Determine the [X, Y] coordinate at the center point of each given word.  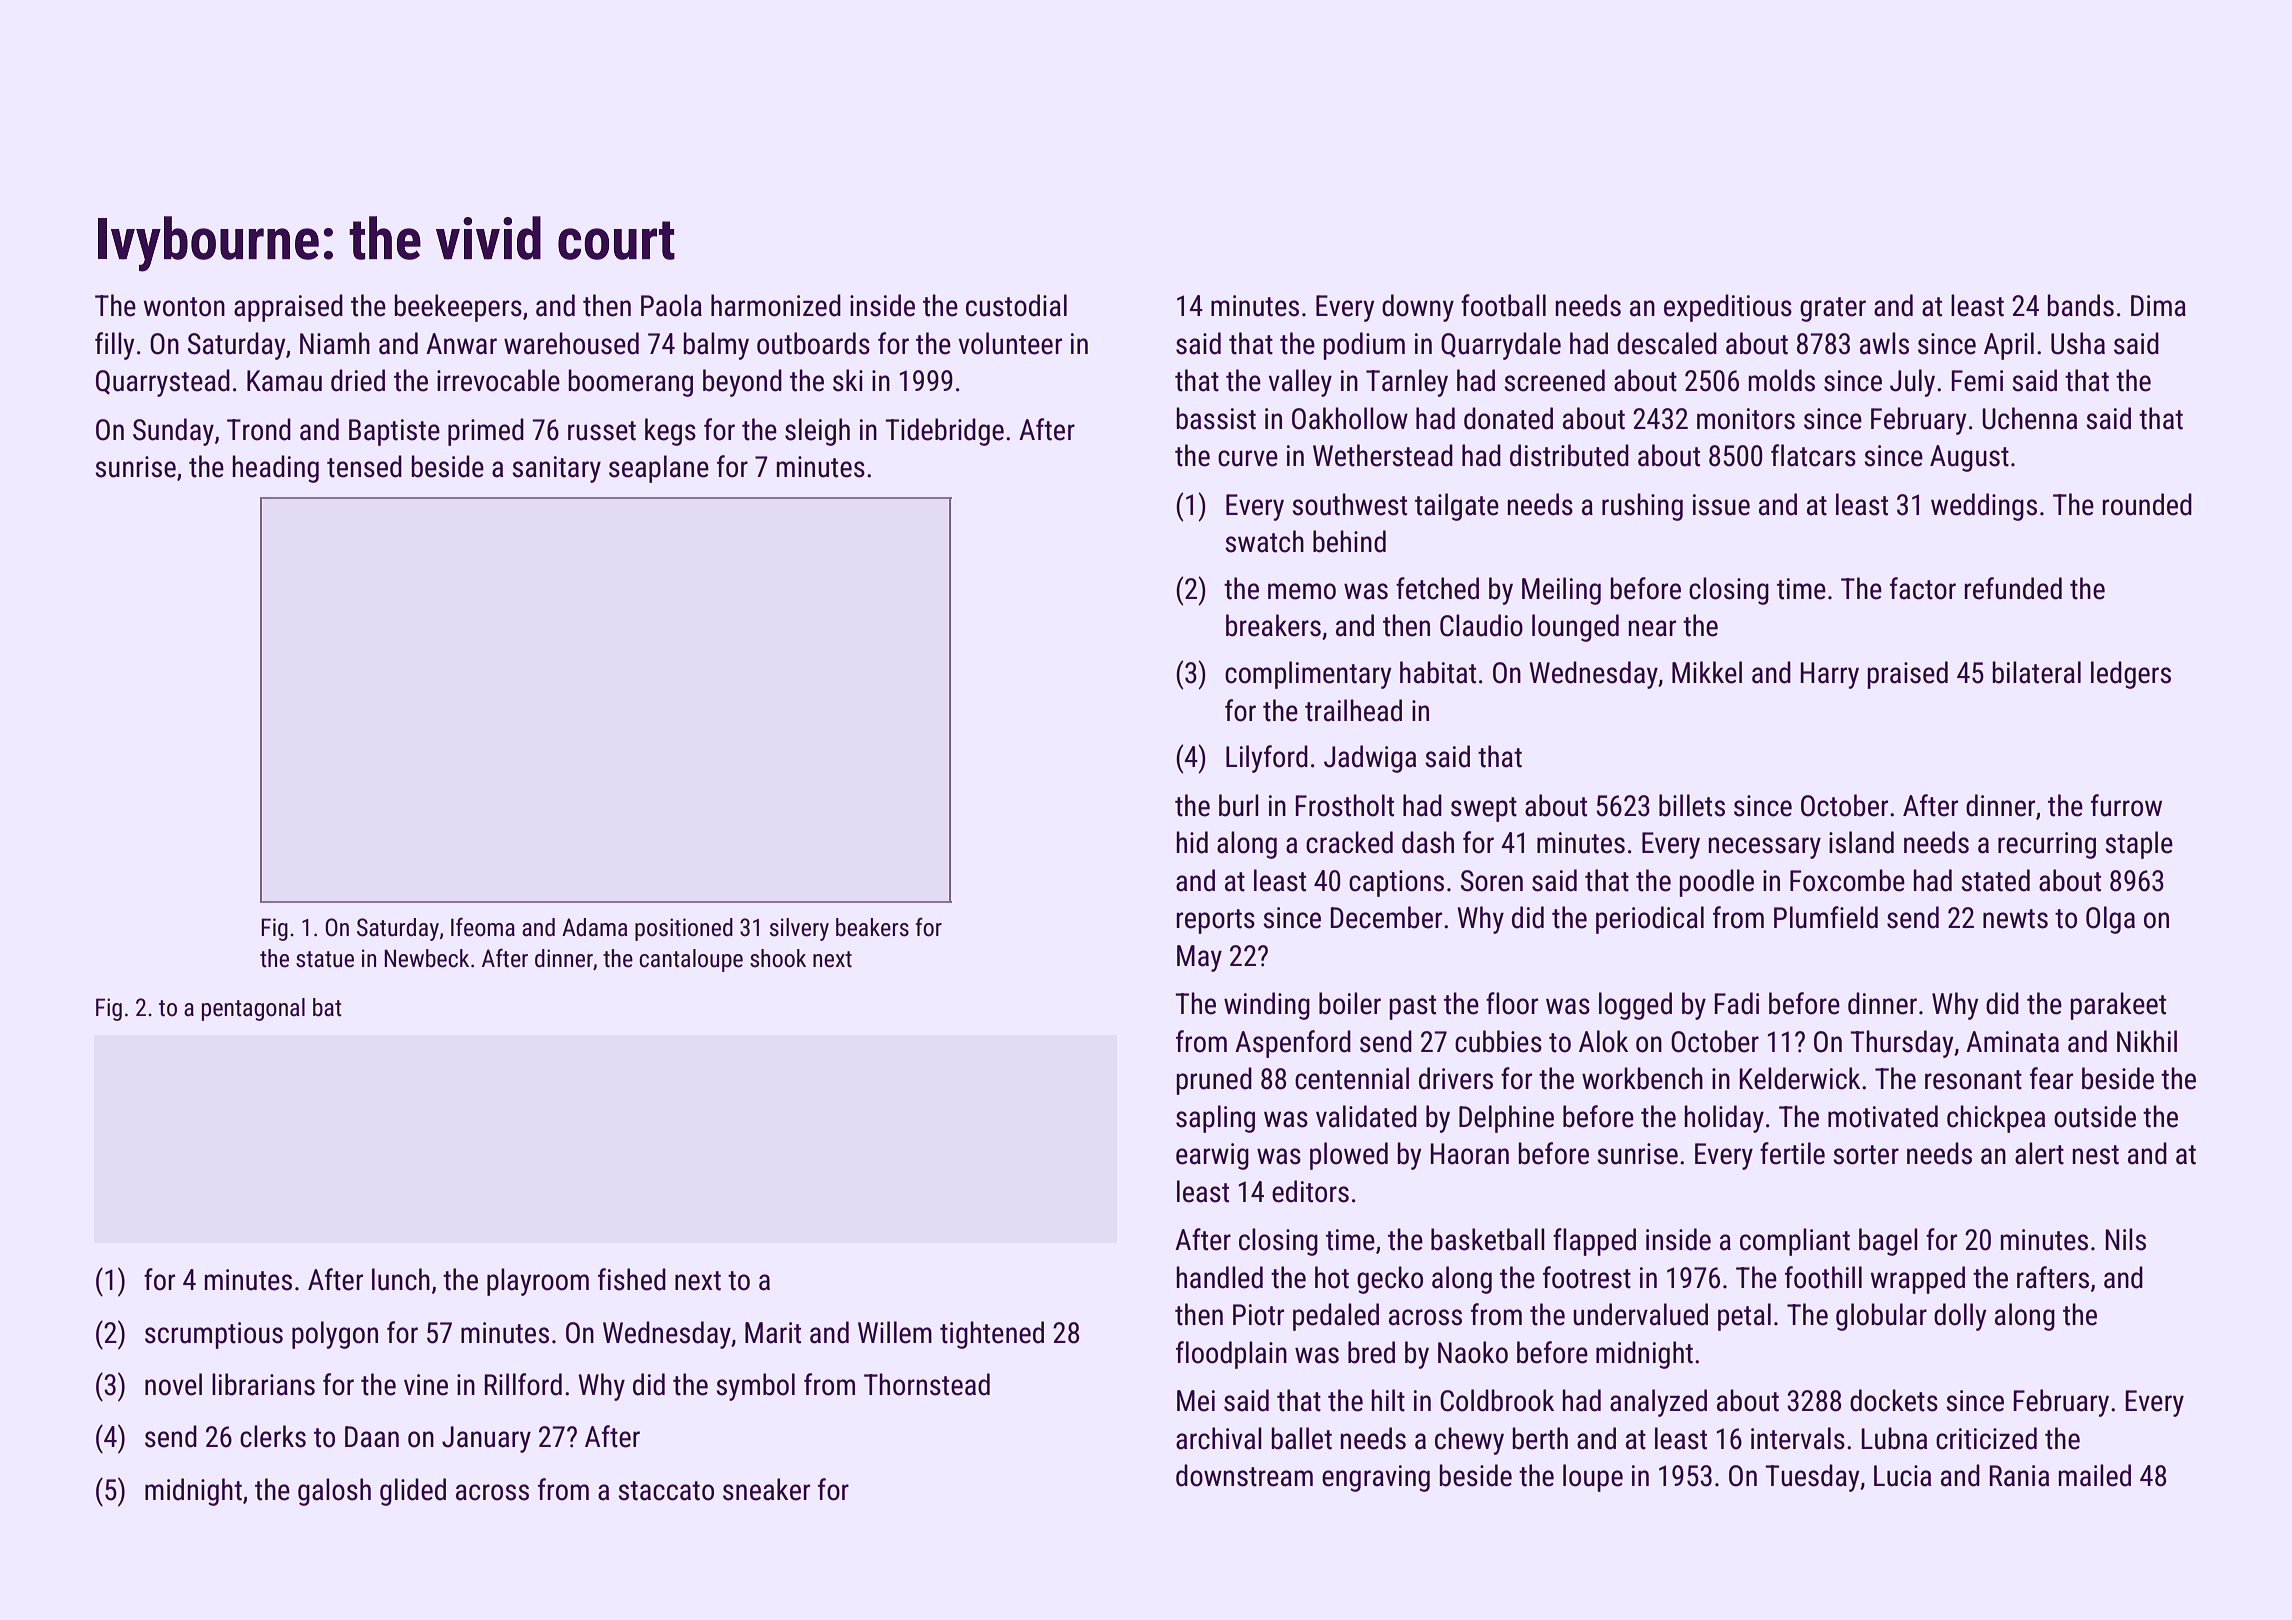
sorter [1866, 1155]
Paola [671, 305]
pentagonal [253, 1009]
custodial [1016, 305]
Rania [2019, 1476]
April [2009, 346]
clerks [273, 1436]
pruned [1214, 1081]
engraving [1376, 1478]
